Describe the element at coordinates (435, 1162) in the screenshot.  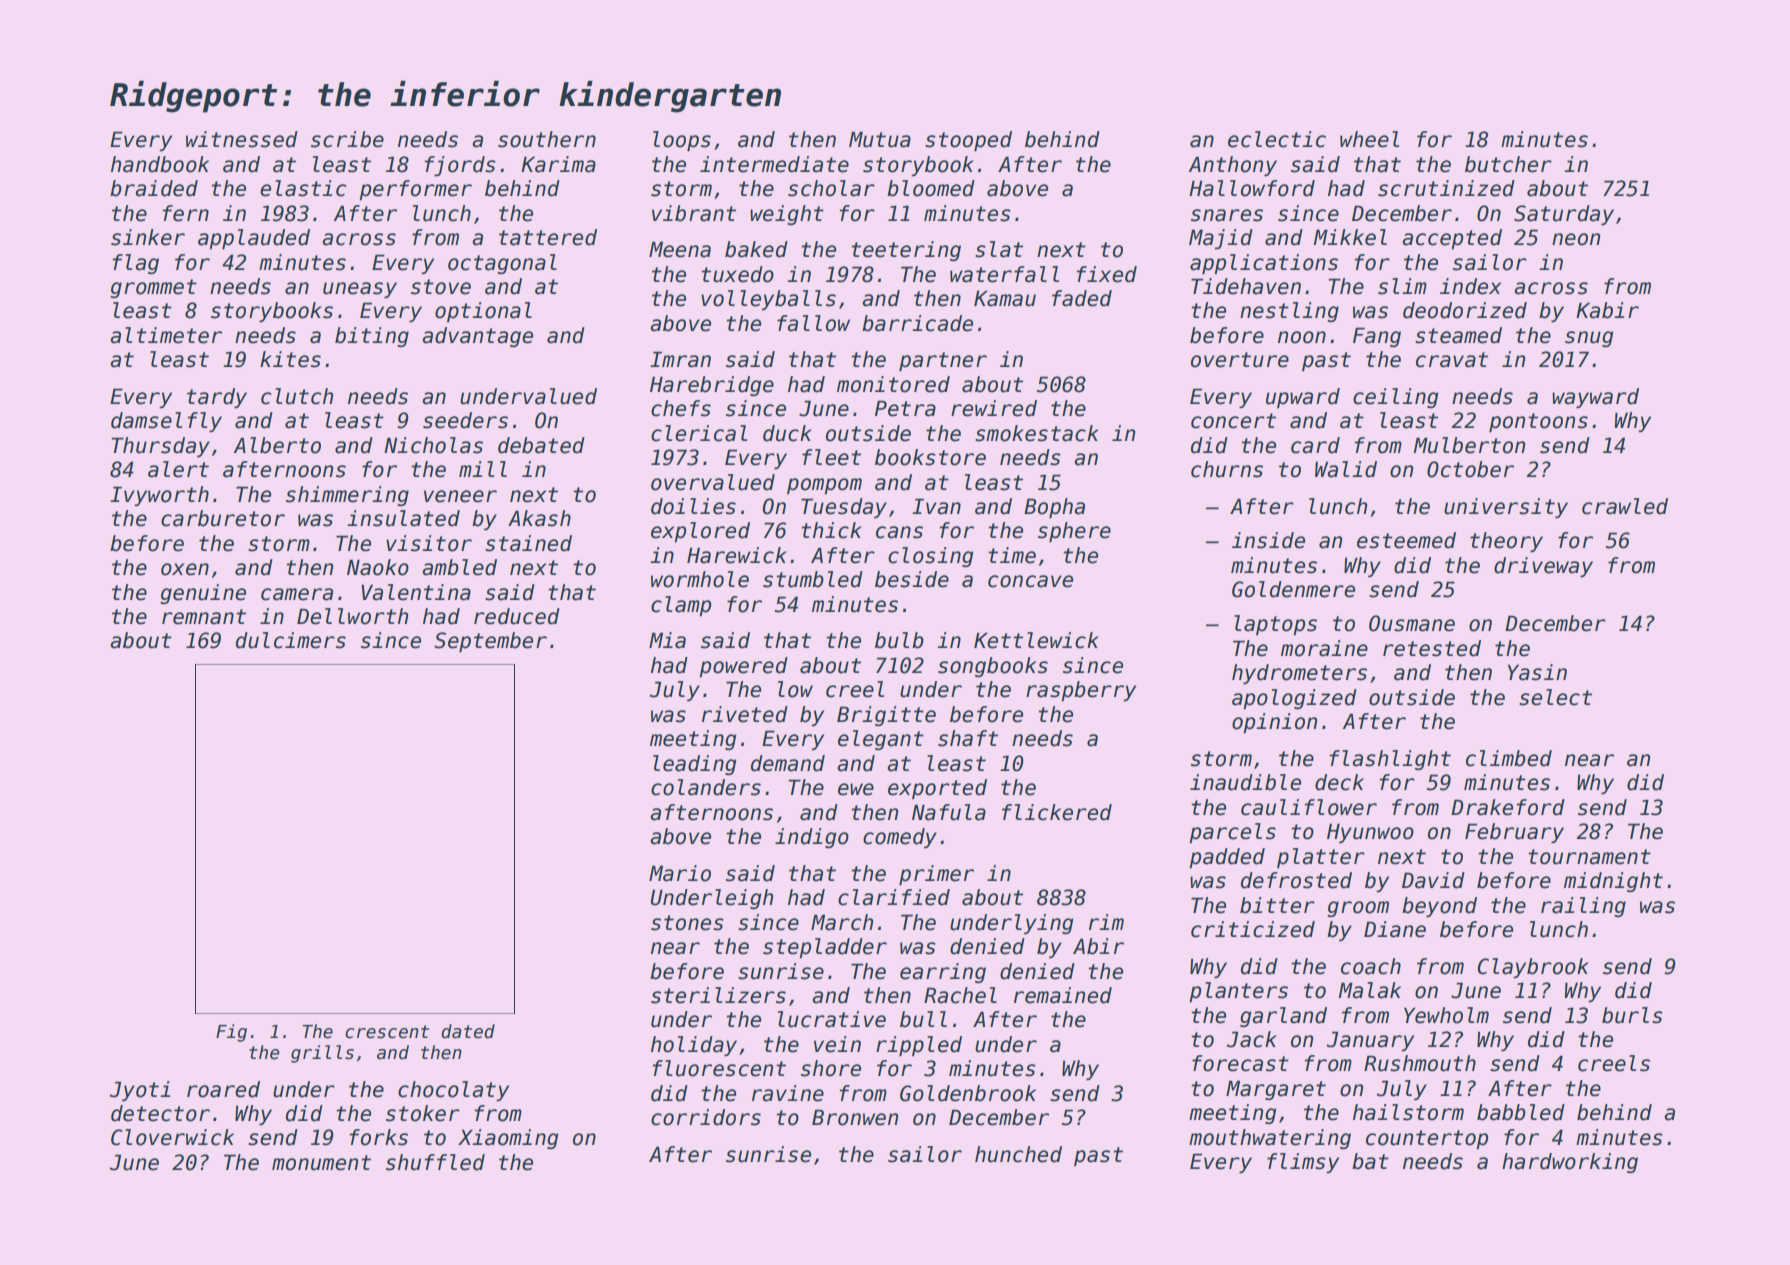
I see `shuffled` at that location.
